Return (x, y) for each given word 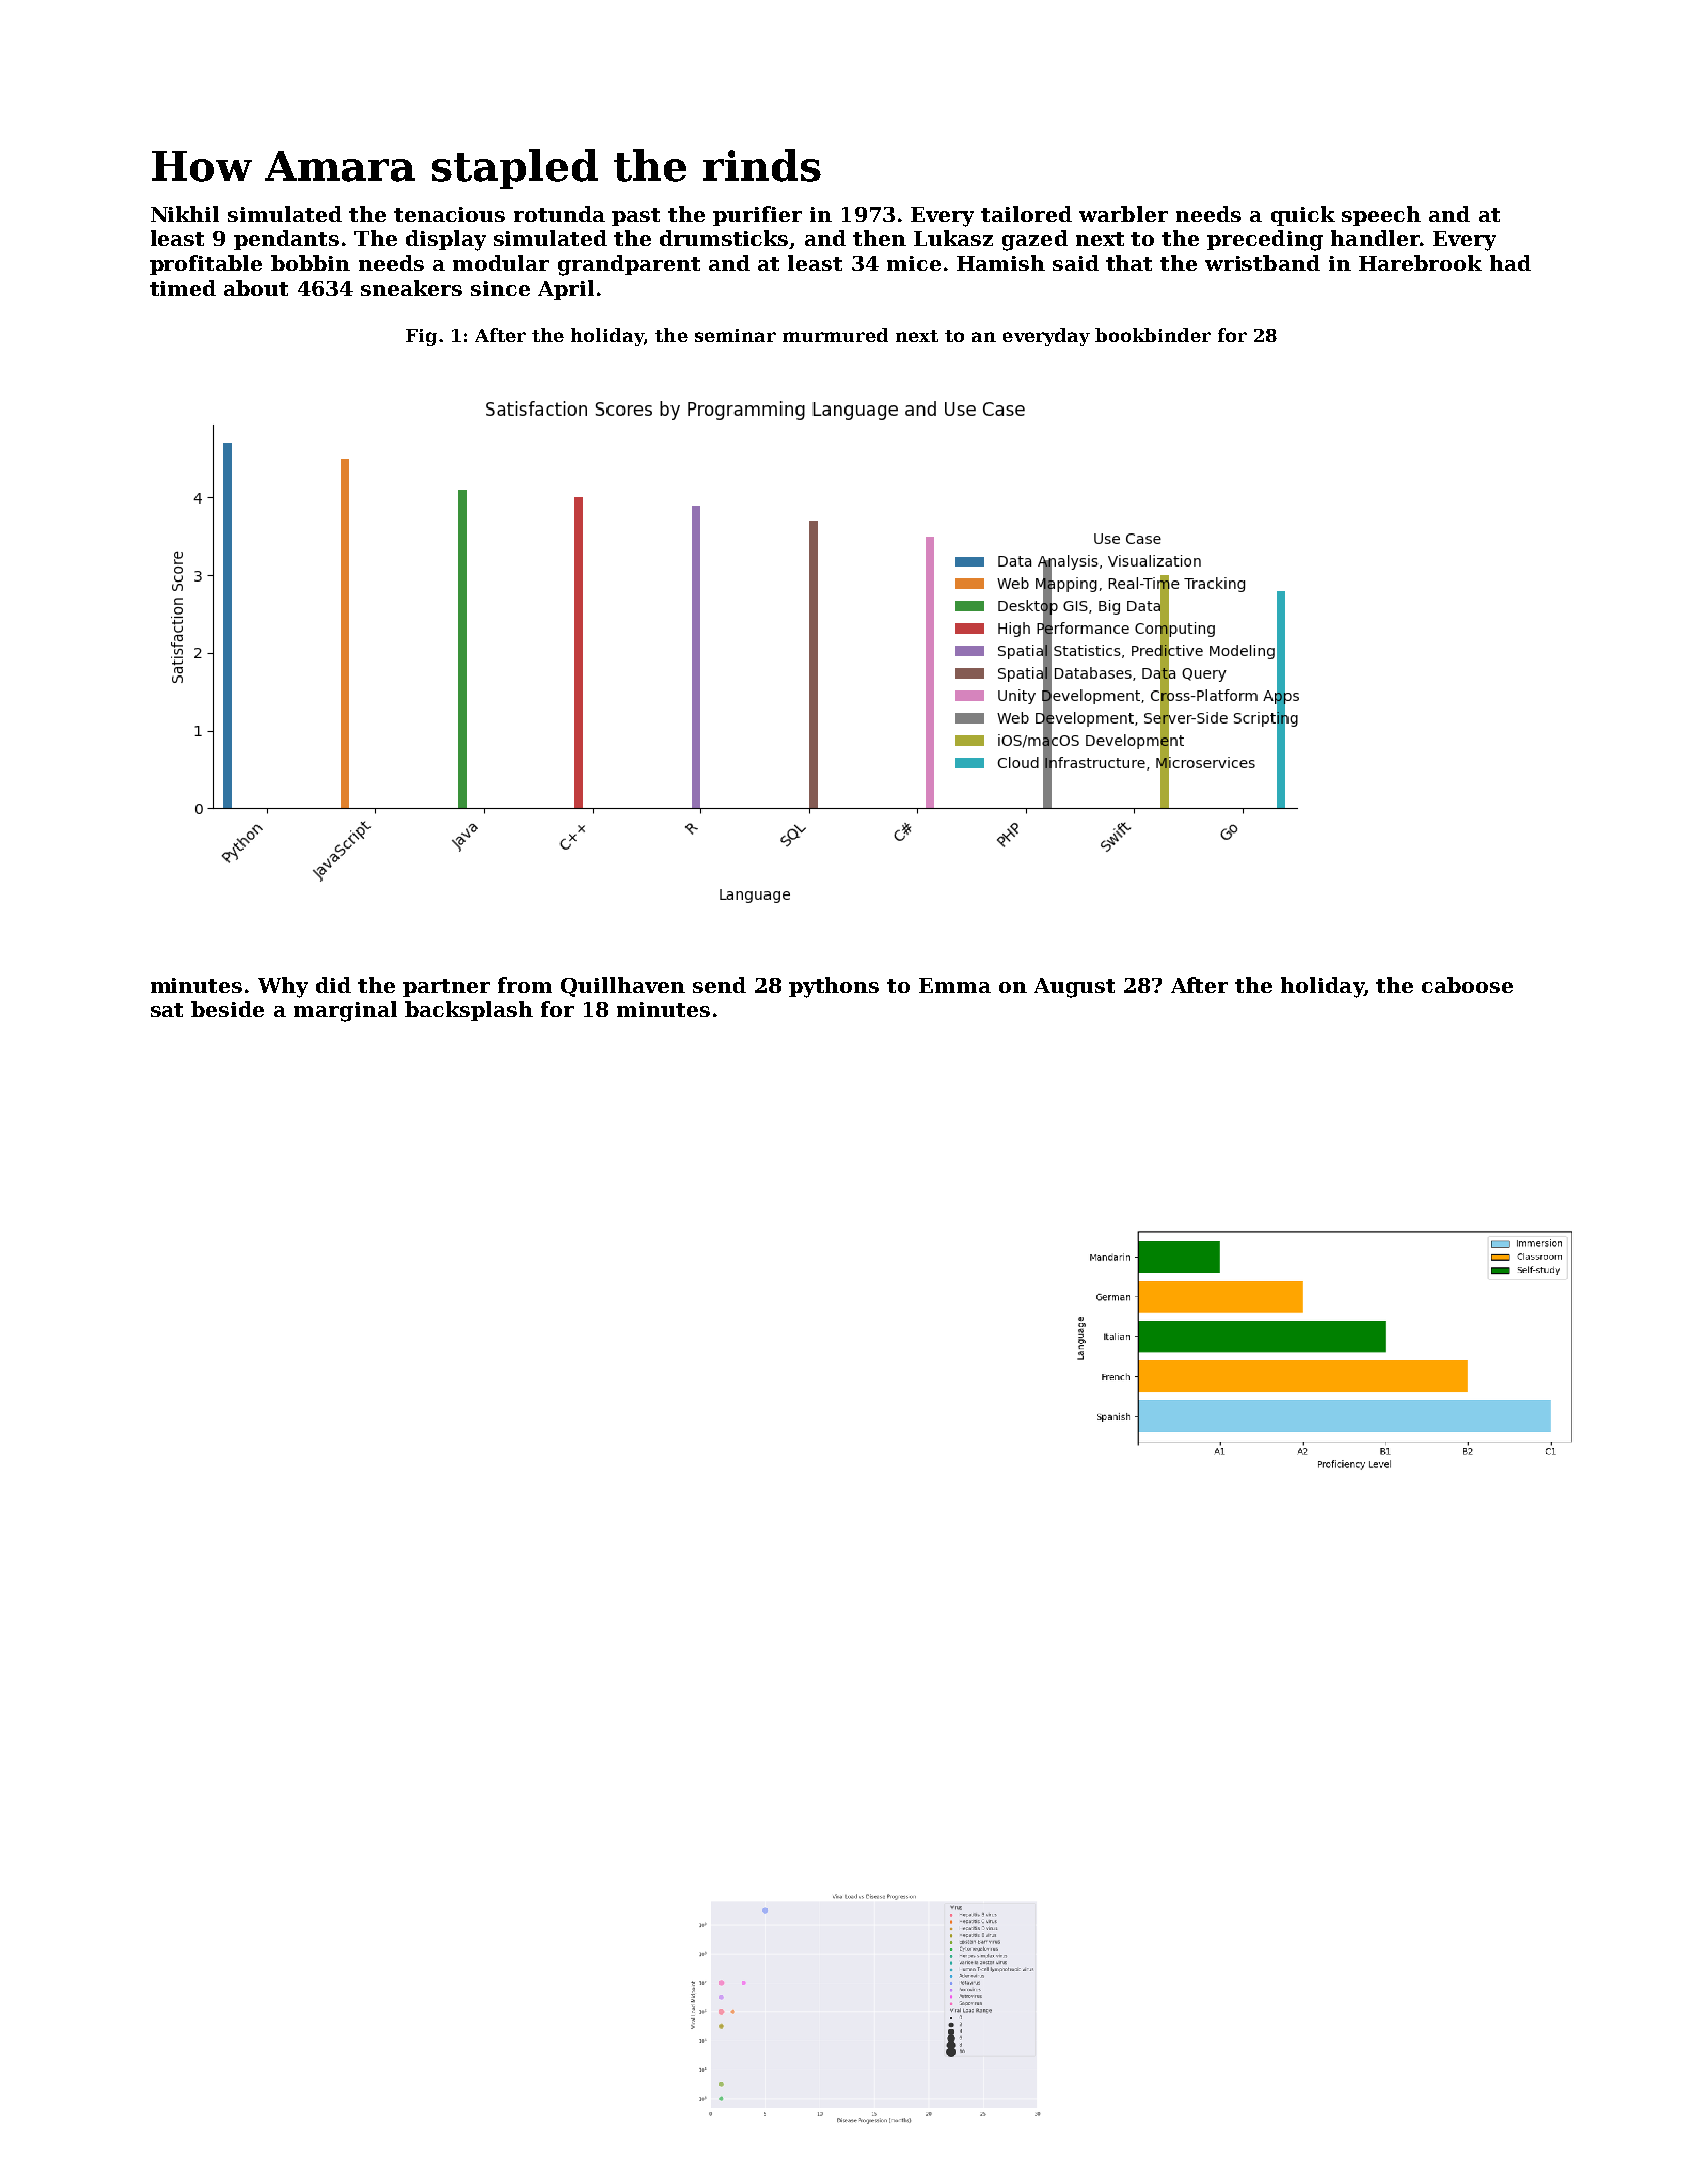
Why (283, 987)
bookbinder (1153, 335)
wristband (1262, 263)
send (719, 985)
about (256, 288)
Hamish (1001, 263)
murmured (835, 335)
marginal (345, 1011)
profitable (206, 265)
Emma (955, 985)
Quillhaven (623, 987)
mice (914, 263)
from (525, 985)
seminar (735, 335)
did (333, 985)
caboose (1467, 985)
